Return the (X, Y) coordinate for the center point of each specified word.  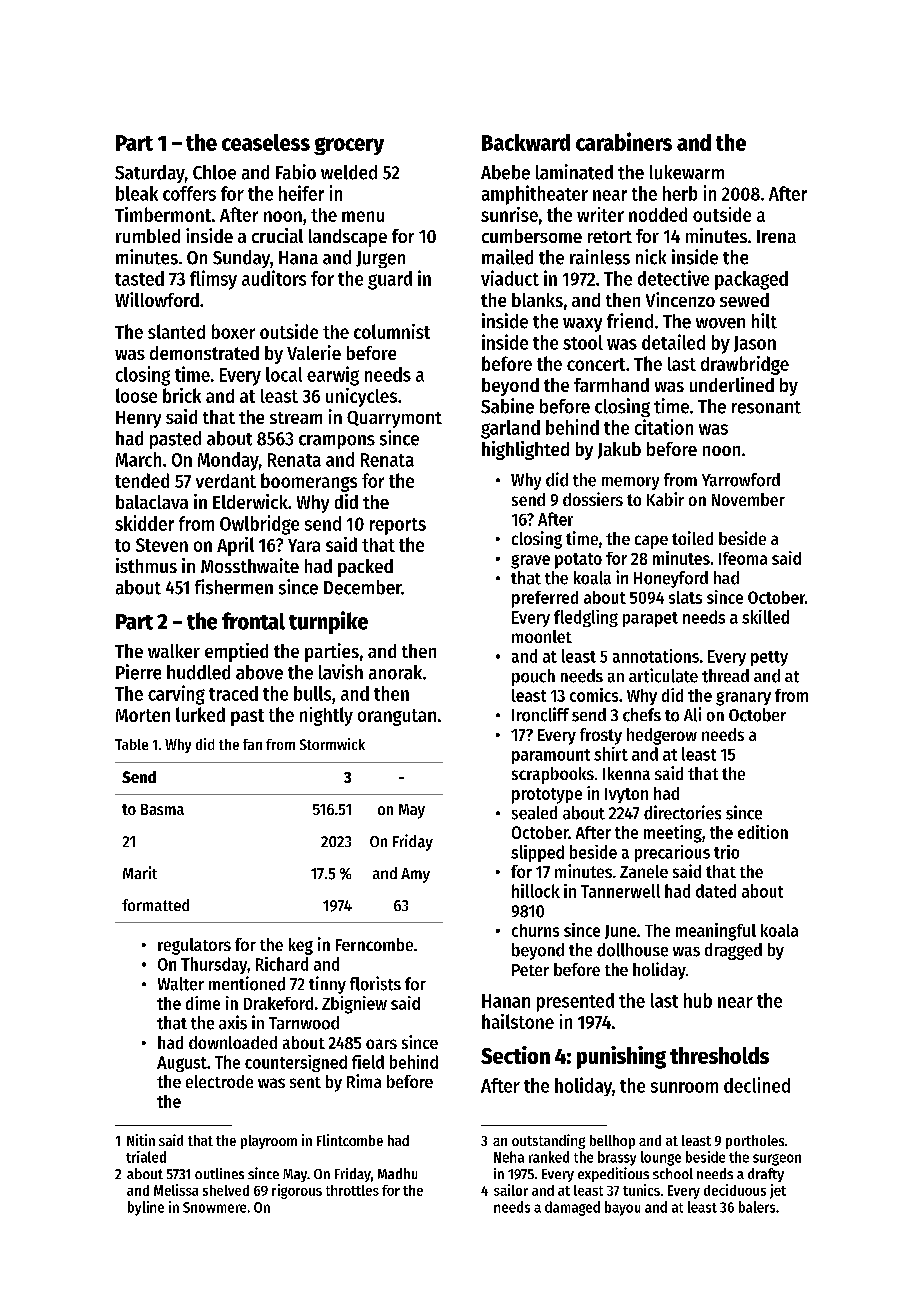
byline (146, 1208)
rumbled (148, 236)
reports (398, 526)
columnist (392, 331)
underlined (732, 384)
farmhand (611, 385)
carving (176, 695)
